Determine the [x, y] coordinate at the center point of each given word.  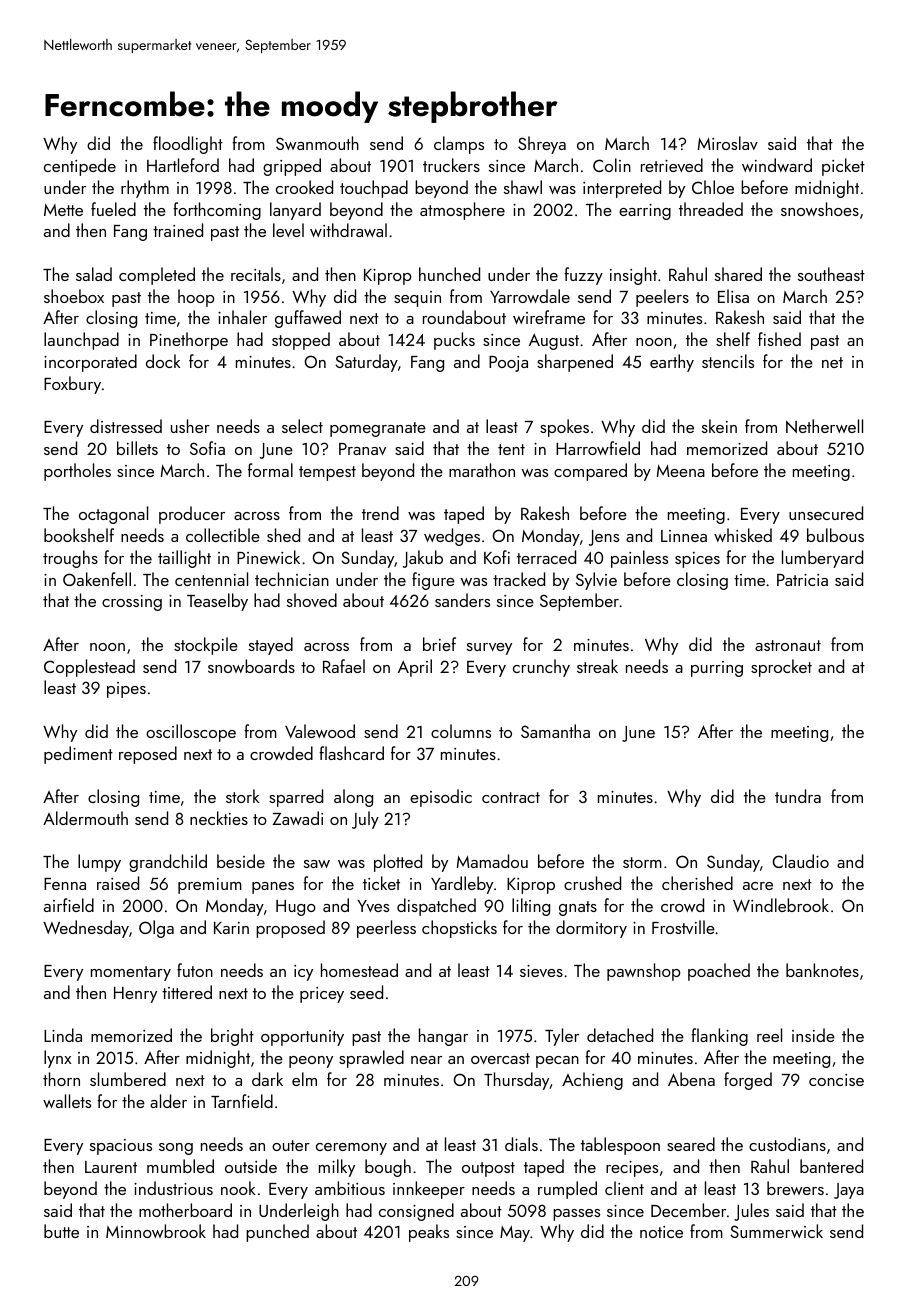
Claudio [800, 861]
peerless [386, 929]
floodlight [188, 145]
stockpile [206, 646]
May [515, 1234]
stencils [728, 361]
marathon [482, 470]
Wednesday [86, 929]
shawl [523, 187]
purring [717, 669]
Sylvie [596, 581]
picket [843, 167]
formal [270, 470]
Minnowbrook [156, 1231]
